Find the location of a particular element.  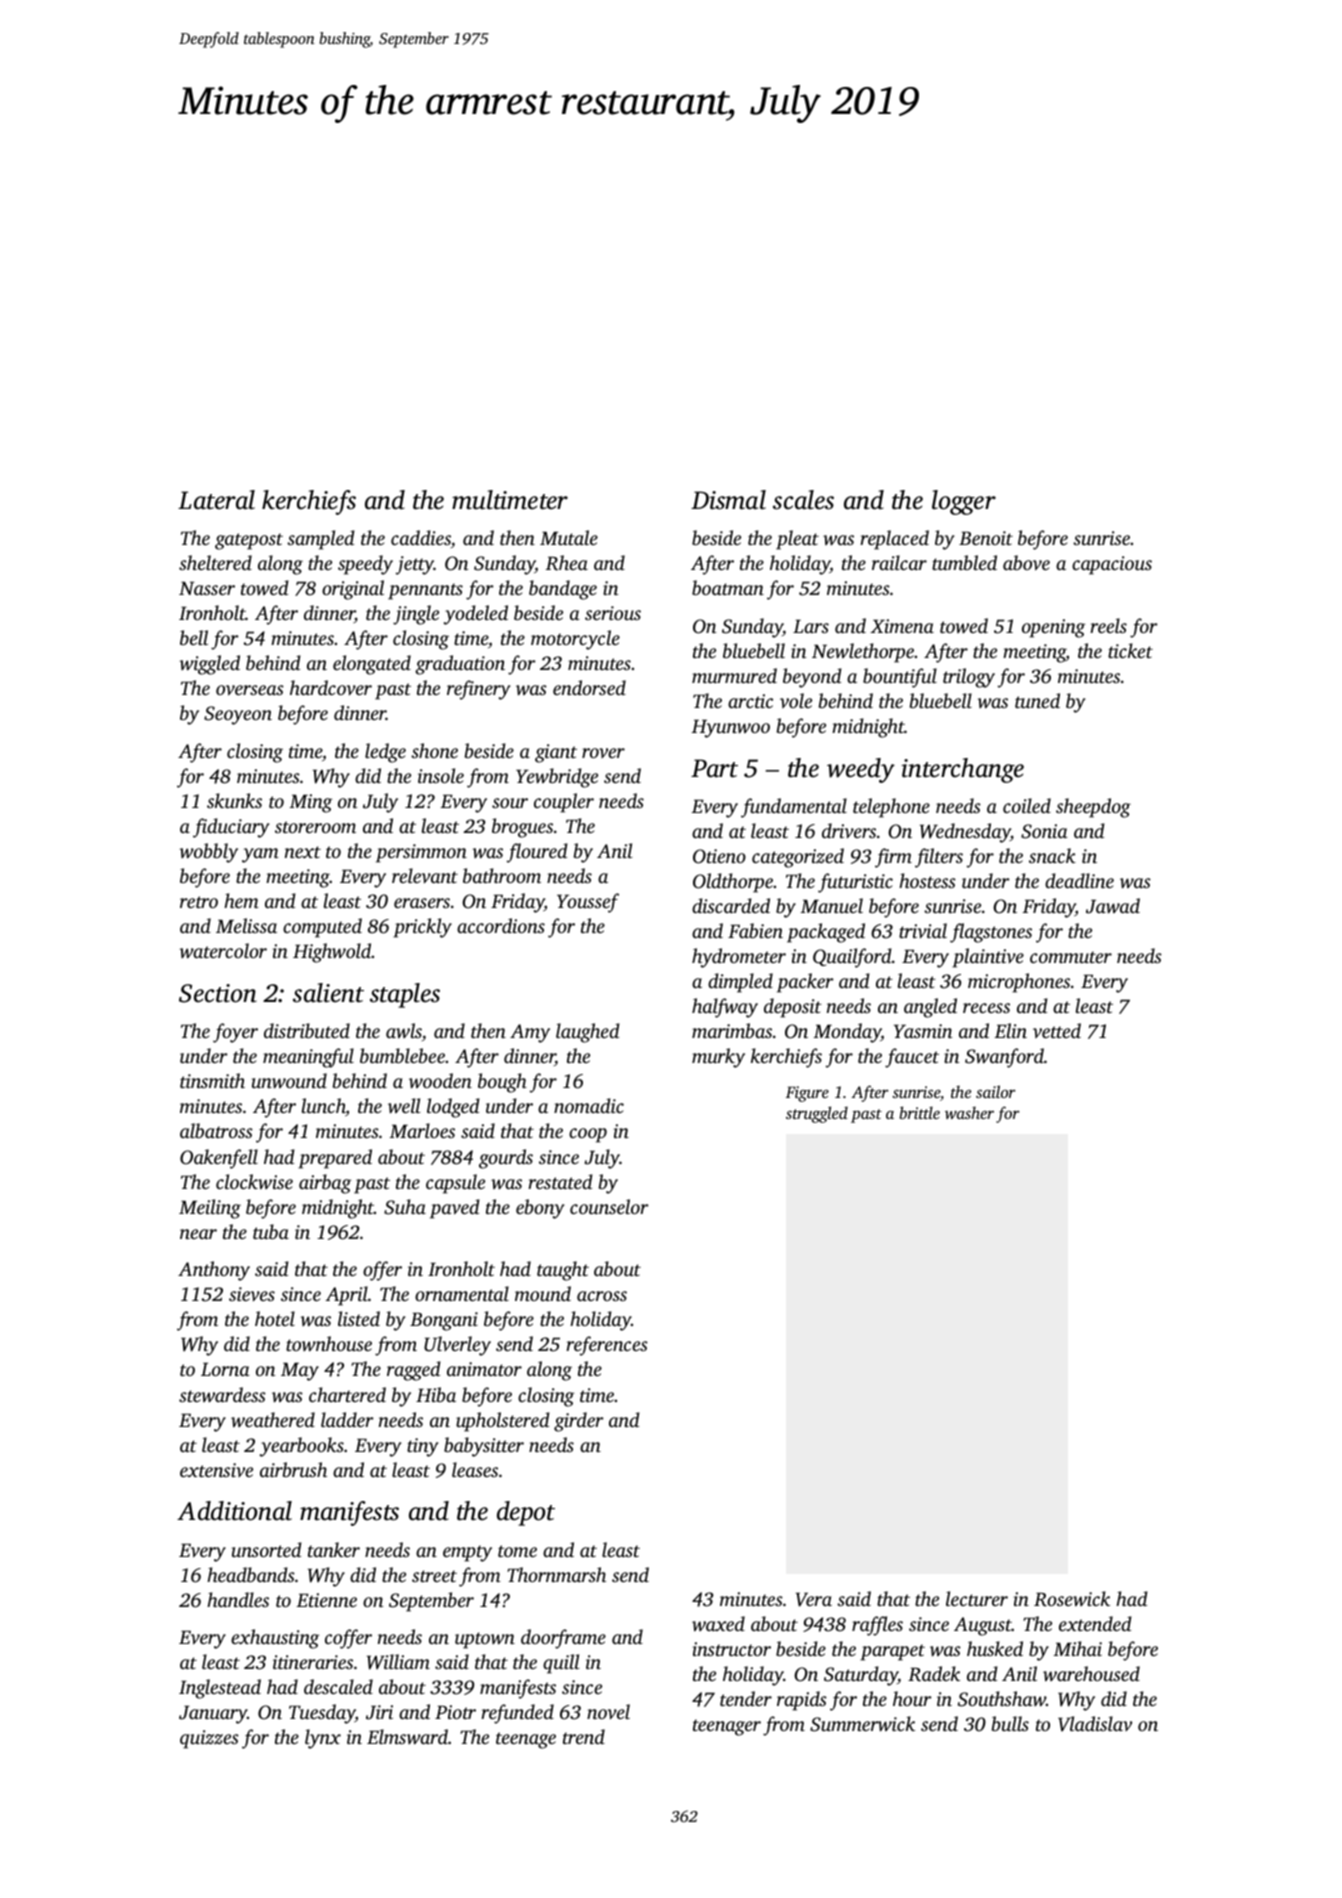

faucet is located at coordinates (912, 1058).
